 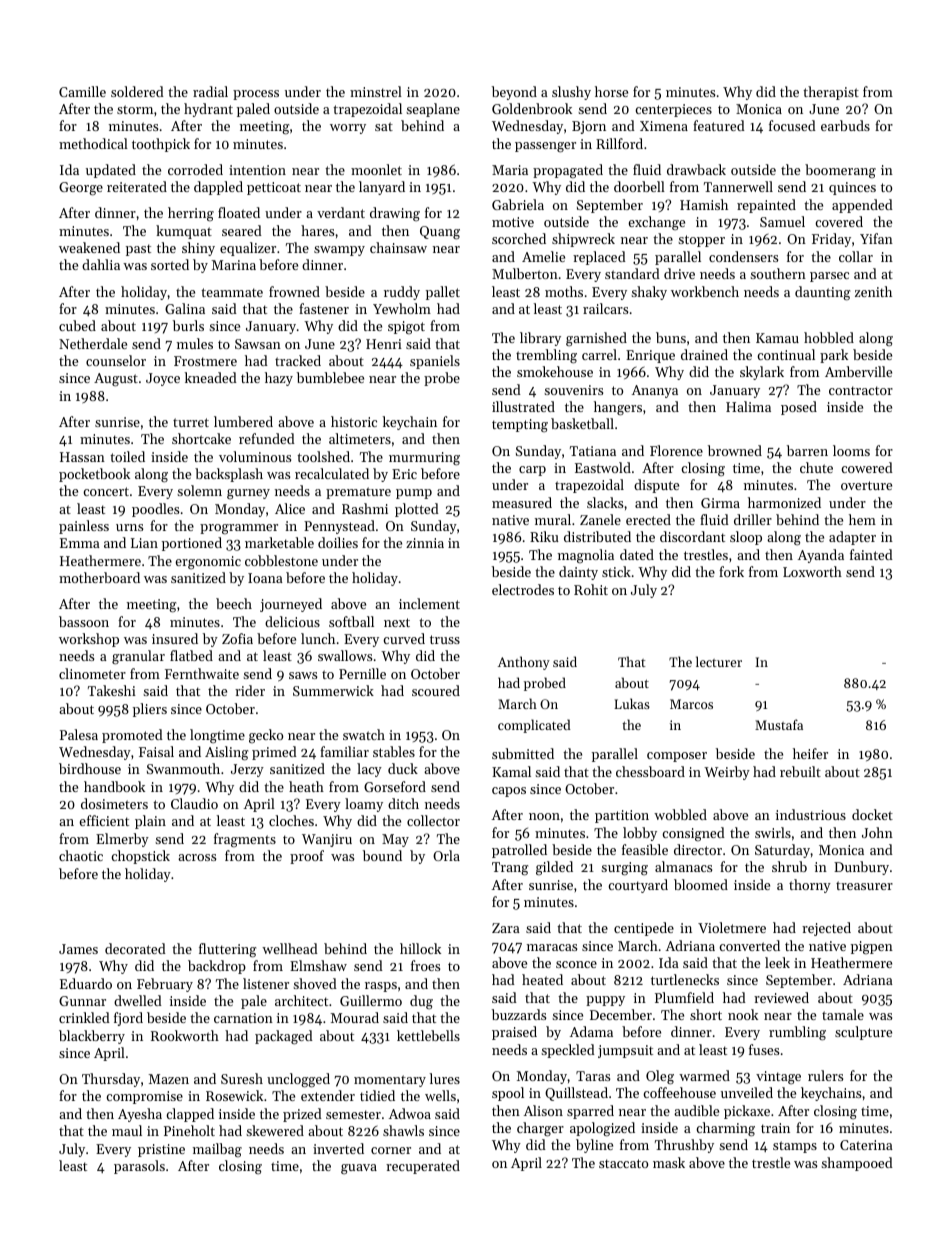 What do you see at coordinates (330, 377) in the document?
I see `bumblebee` at bounding box center [330, 377].
